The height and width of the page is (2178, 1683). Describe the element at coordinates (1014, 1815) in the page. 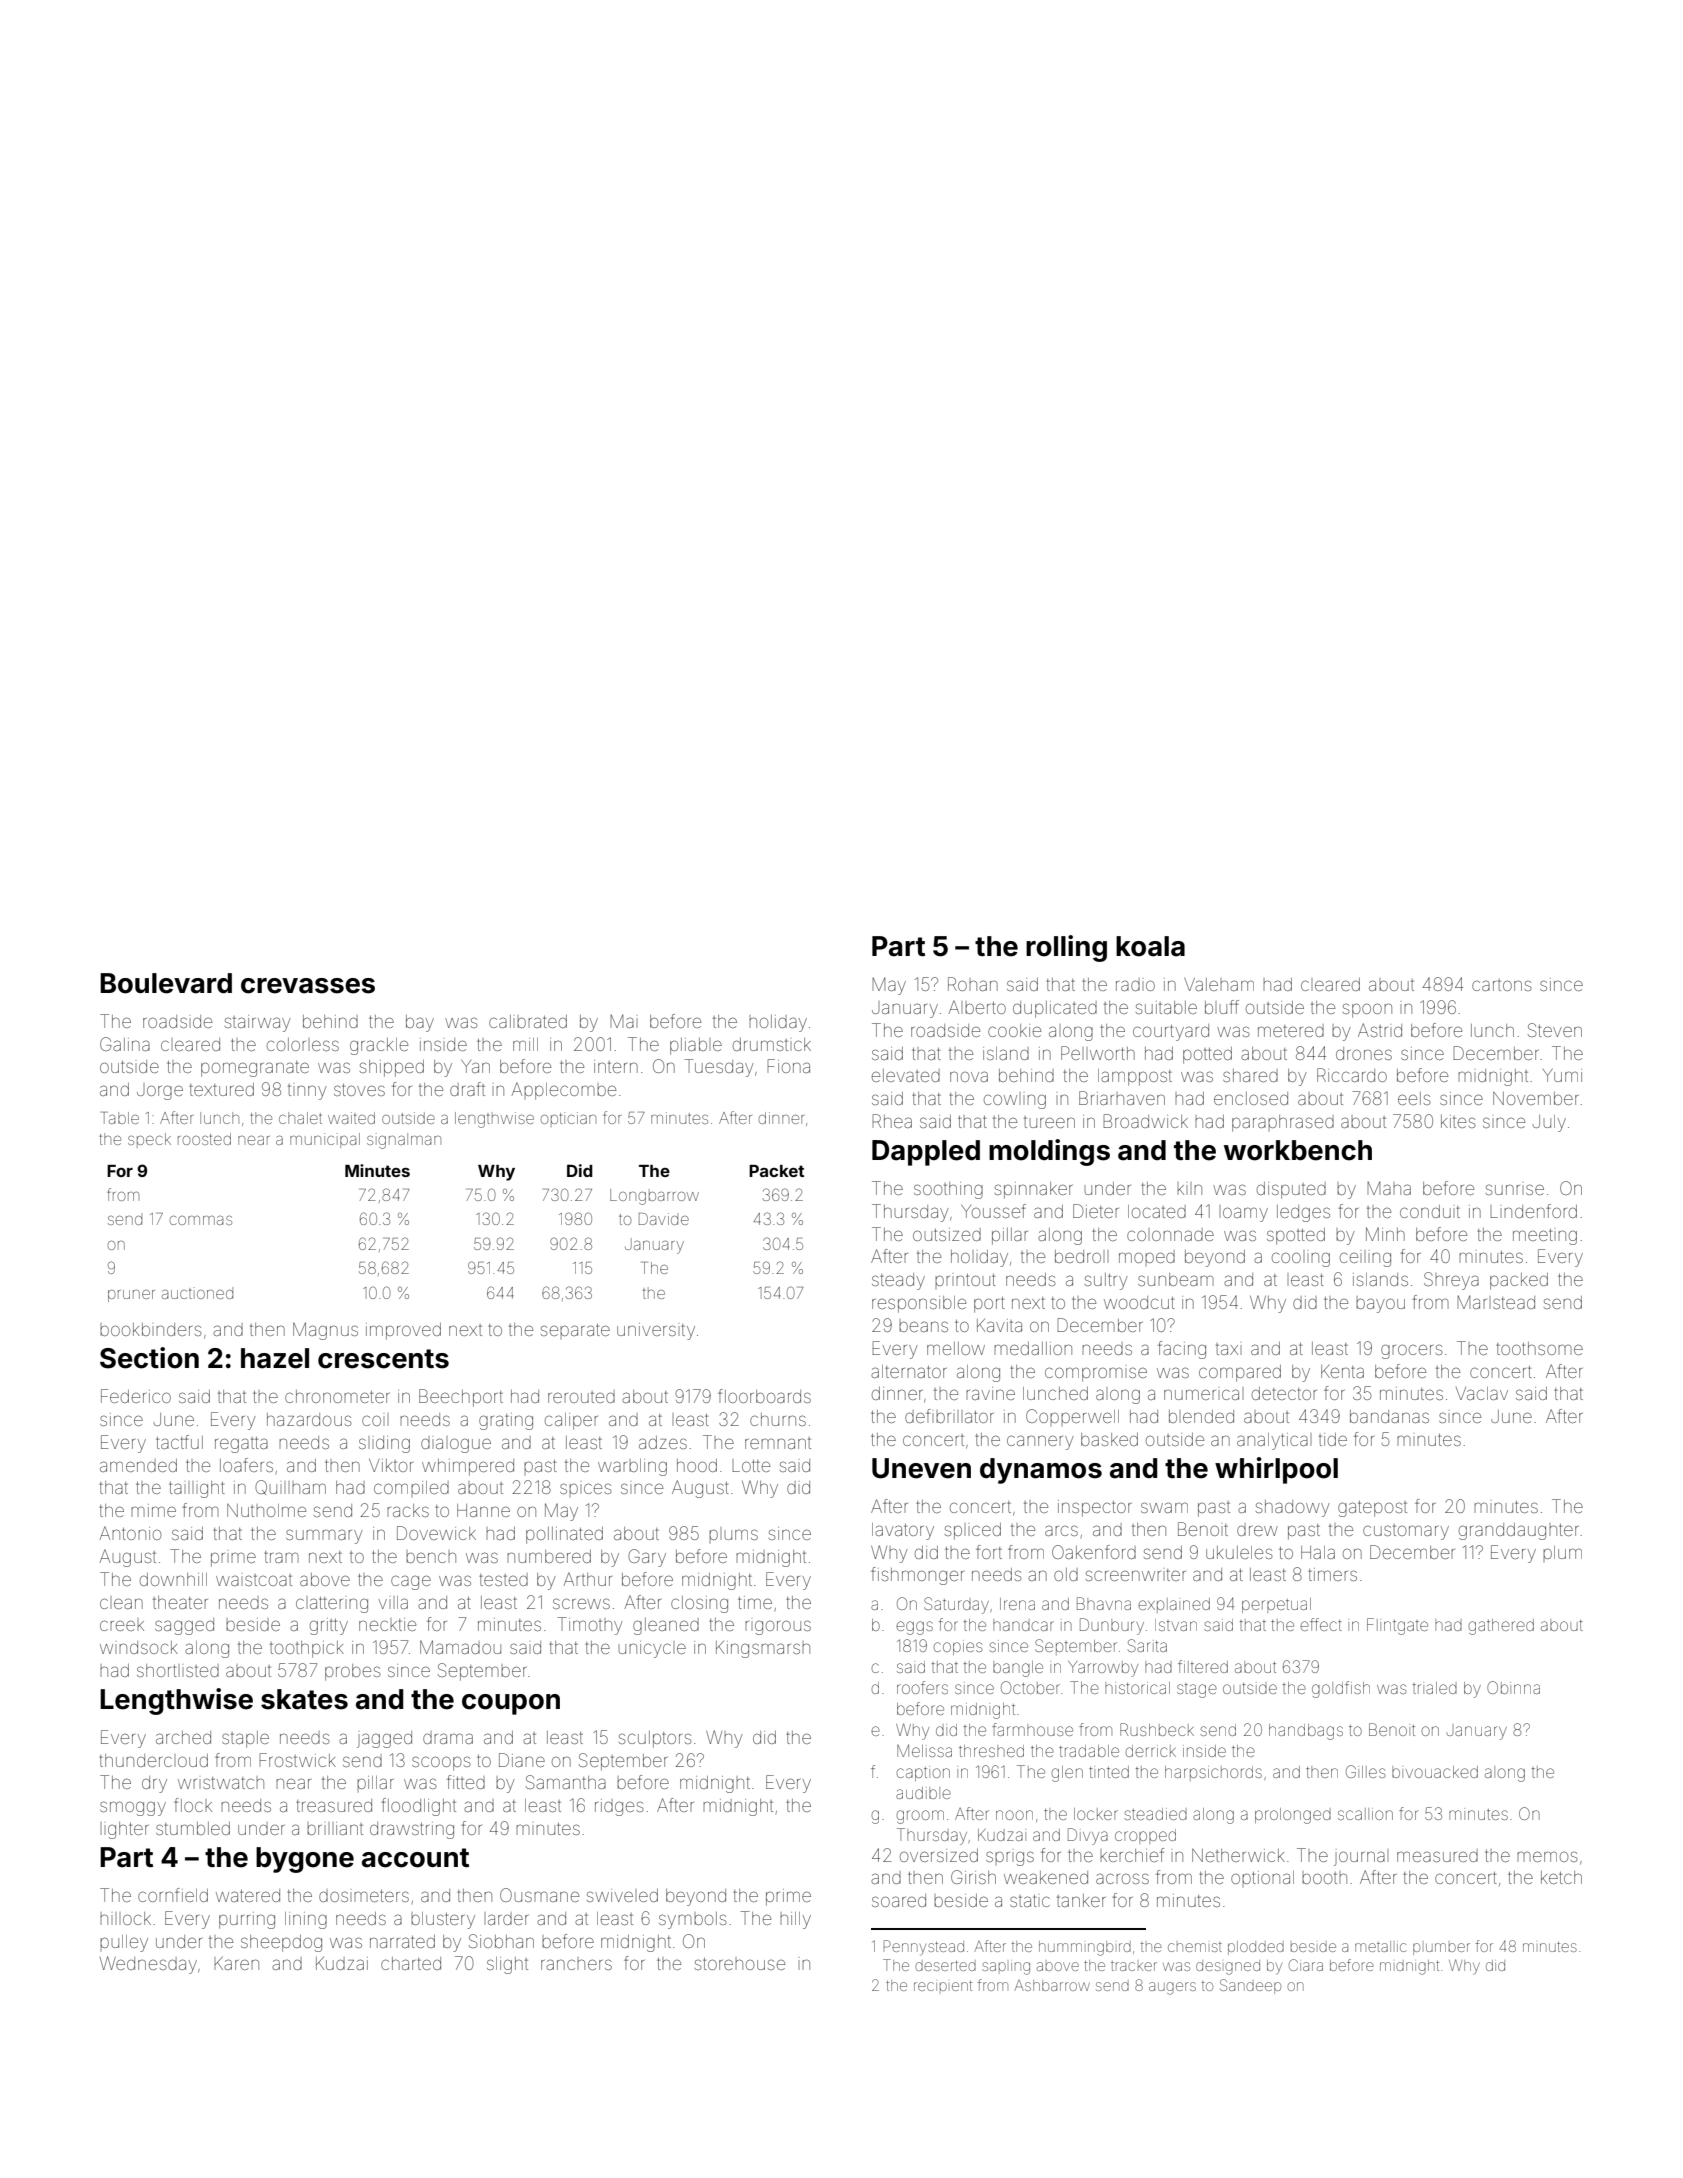

I see `noon` at that location.
